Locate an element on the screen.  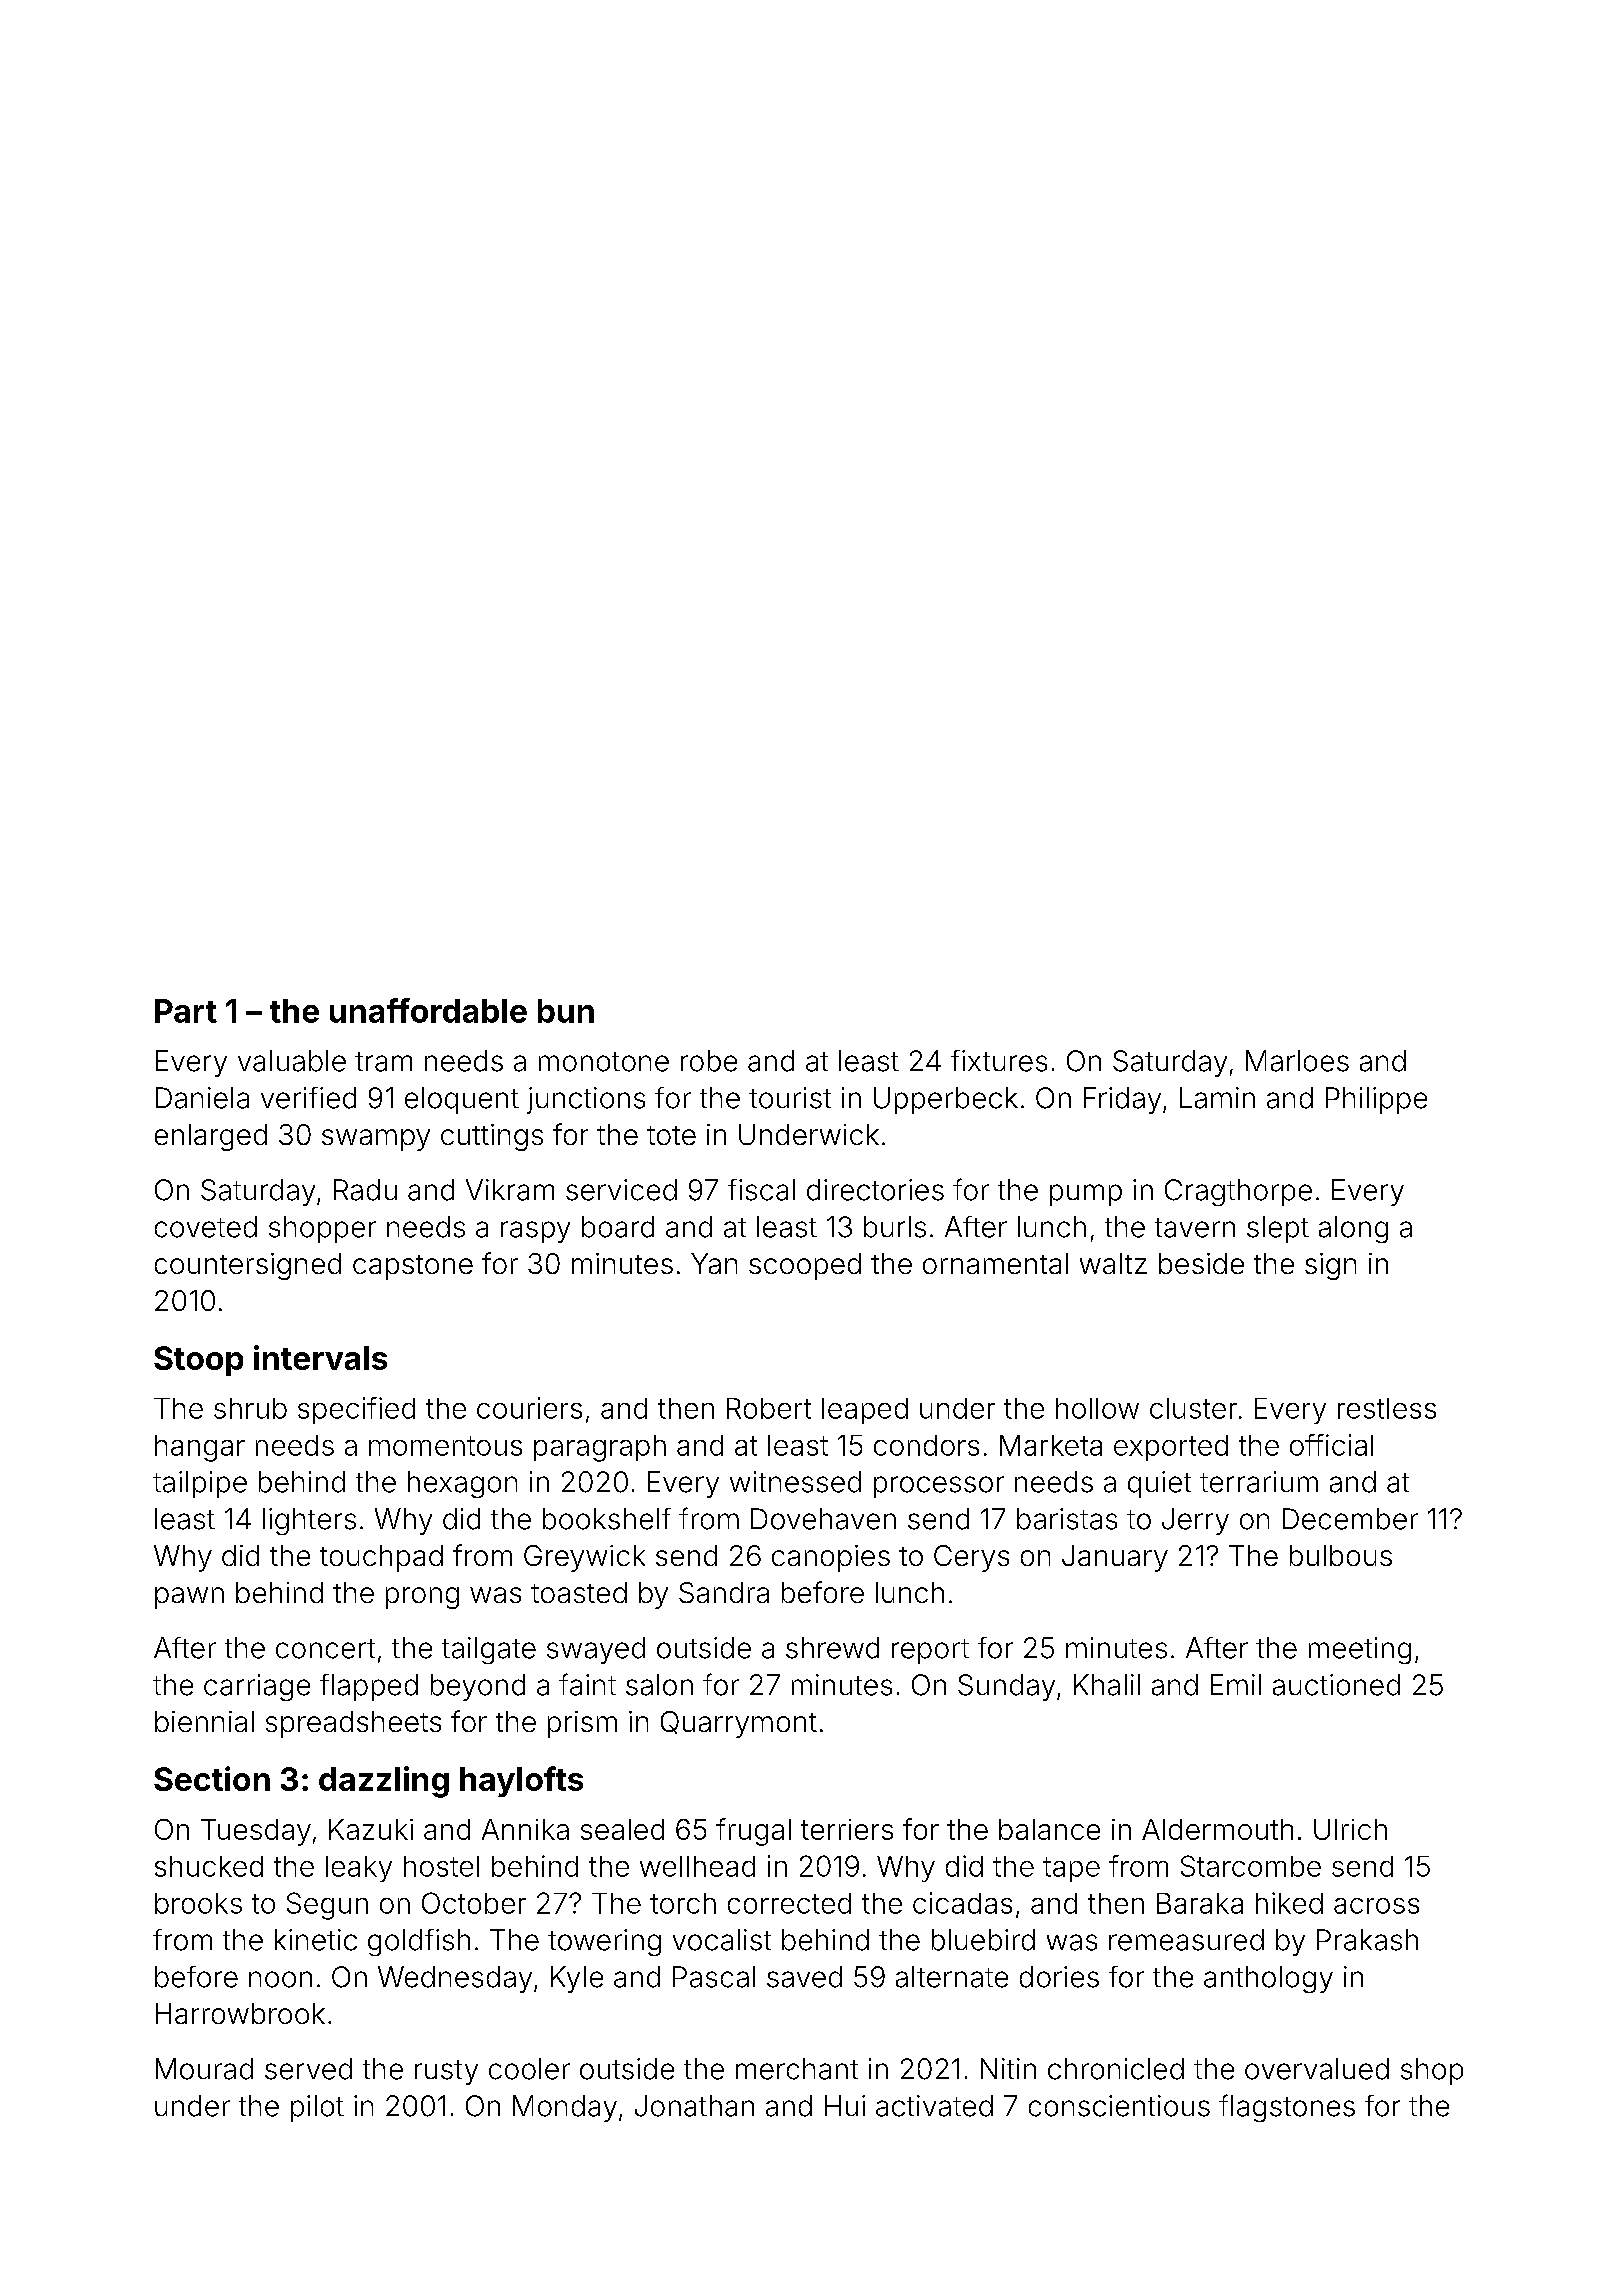
Prakash is located at coordinates (1367, 1940).
